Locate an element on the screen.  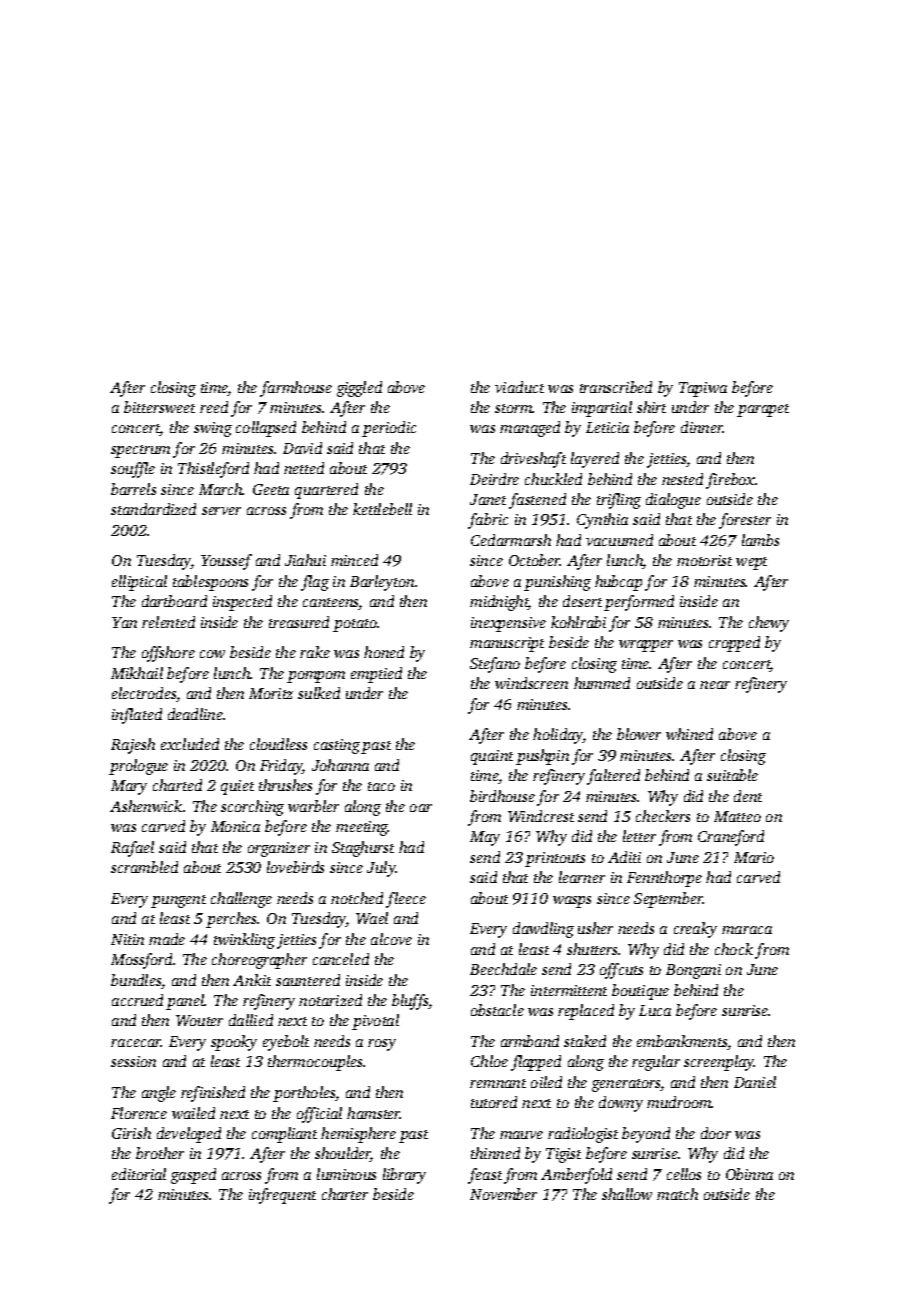
Mario is located at coordinates (754, 857).
